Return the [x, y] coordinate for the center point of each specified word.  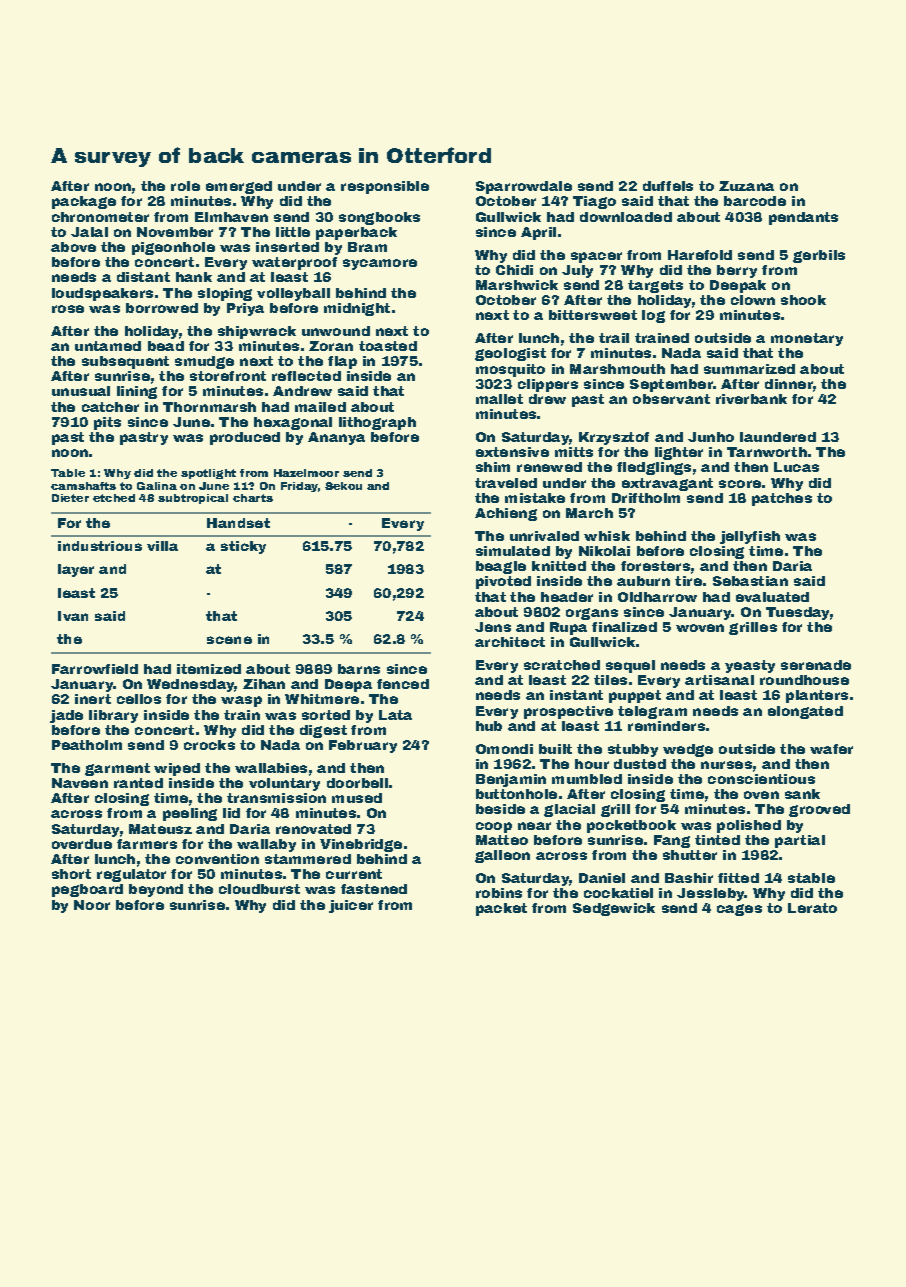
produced [245, 438]
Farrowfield [95, 669]
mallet [499, 399]
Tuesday [797, 613]
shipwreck [257, 332]
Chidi [514, 270]
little [293, 232]
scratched [562, 665]
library [113, 716]
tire [688, 581]
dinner [789, 384]
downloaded [626, 217]
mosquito [510, 370]
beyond [156, 890]
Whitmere [322, 699]
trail [614, 338]
